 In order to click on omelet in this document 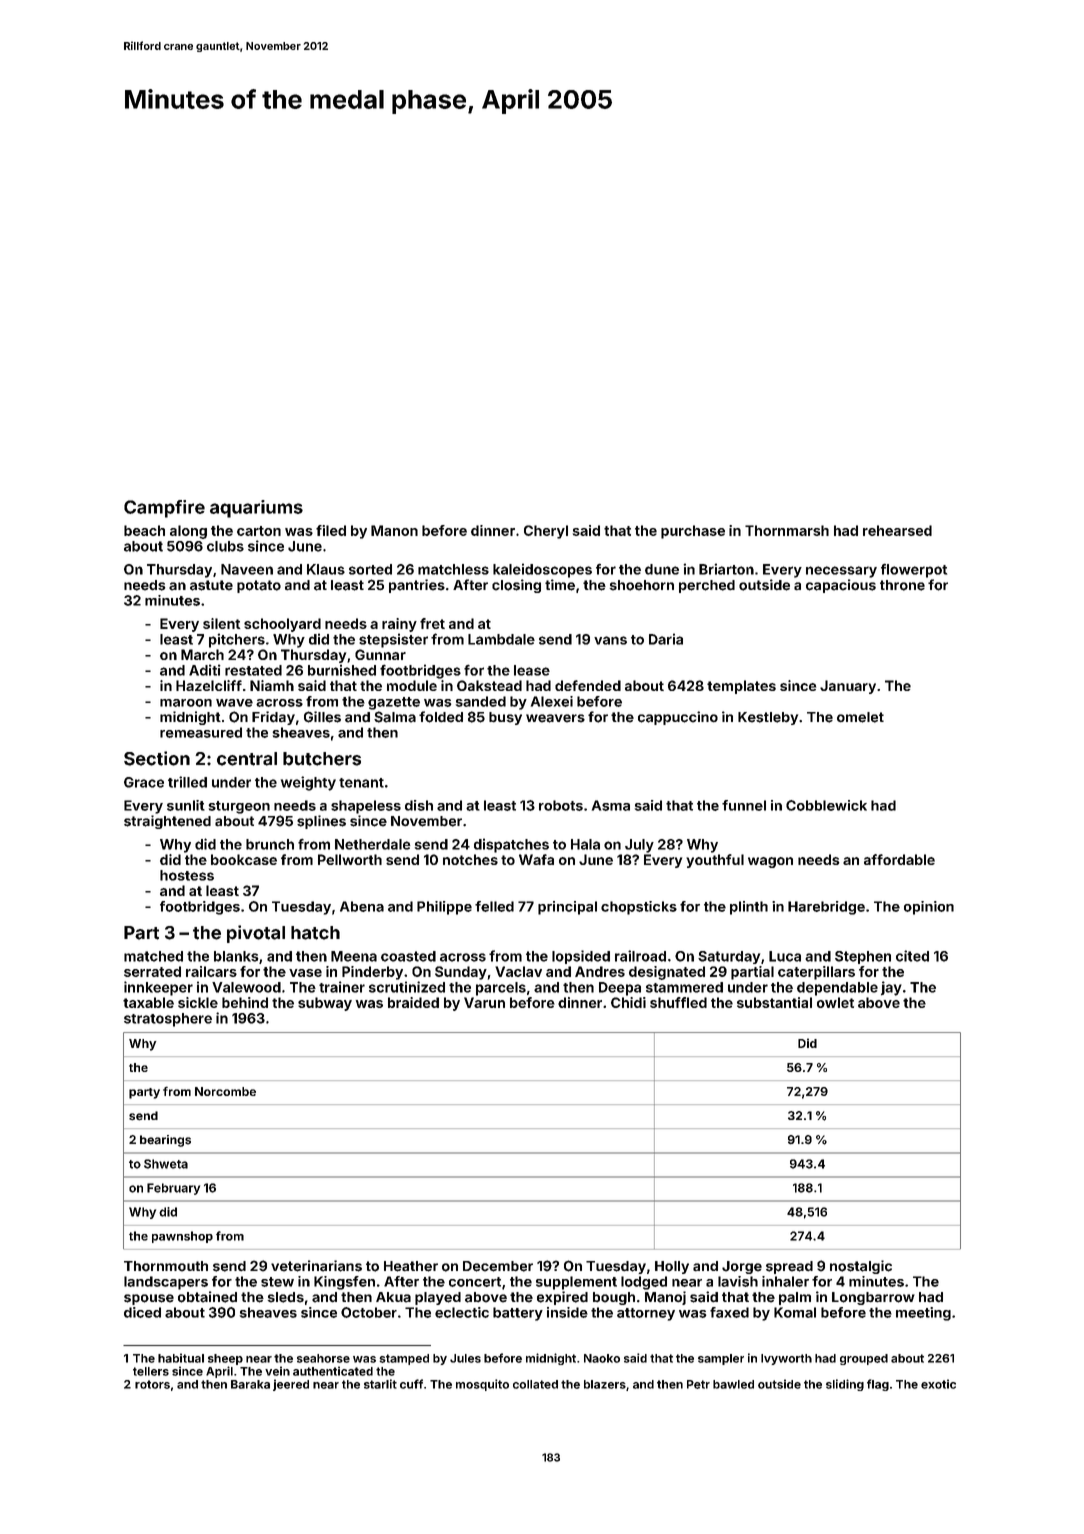, I will do `click(860, 717)`.
